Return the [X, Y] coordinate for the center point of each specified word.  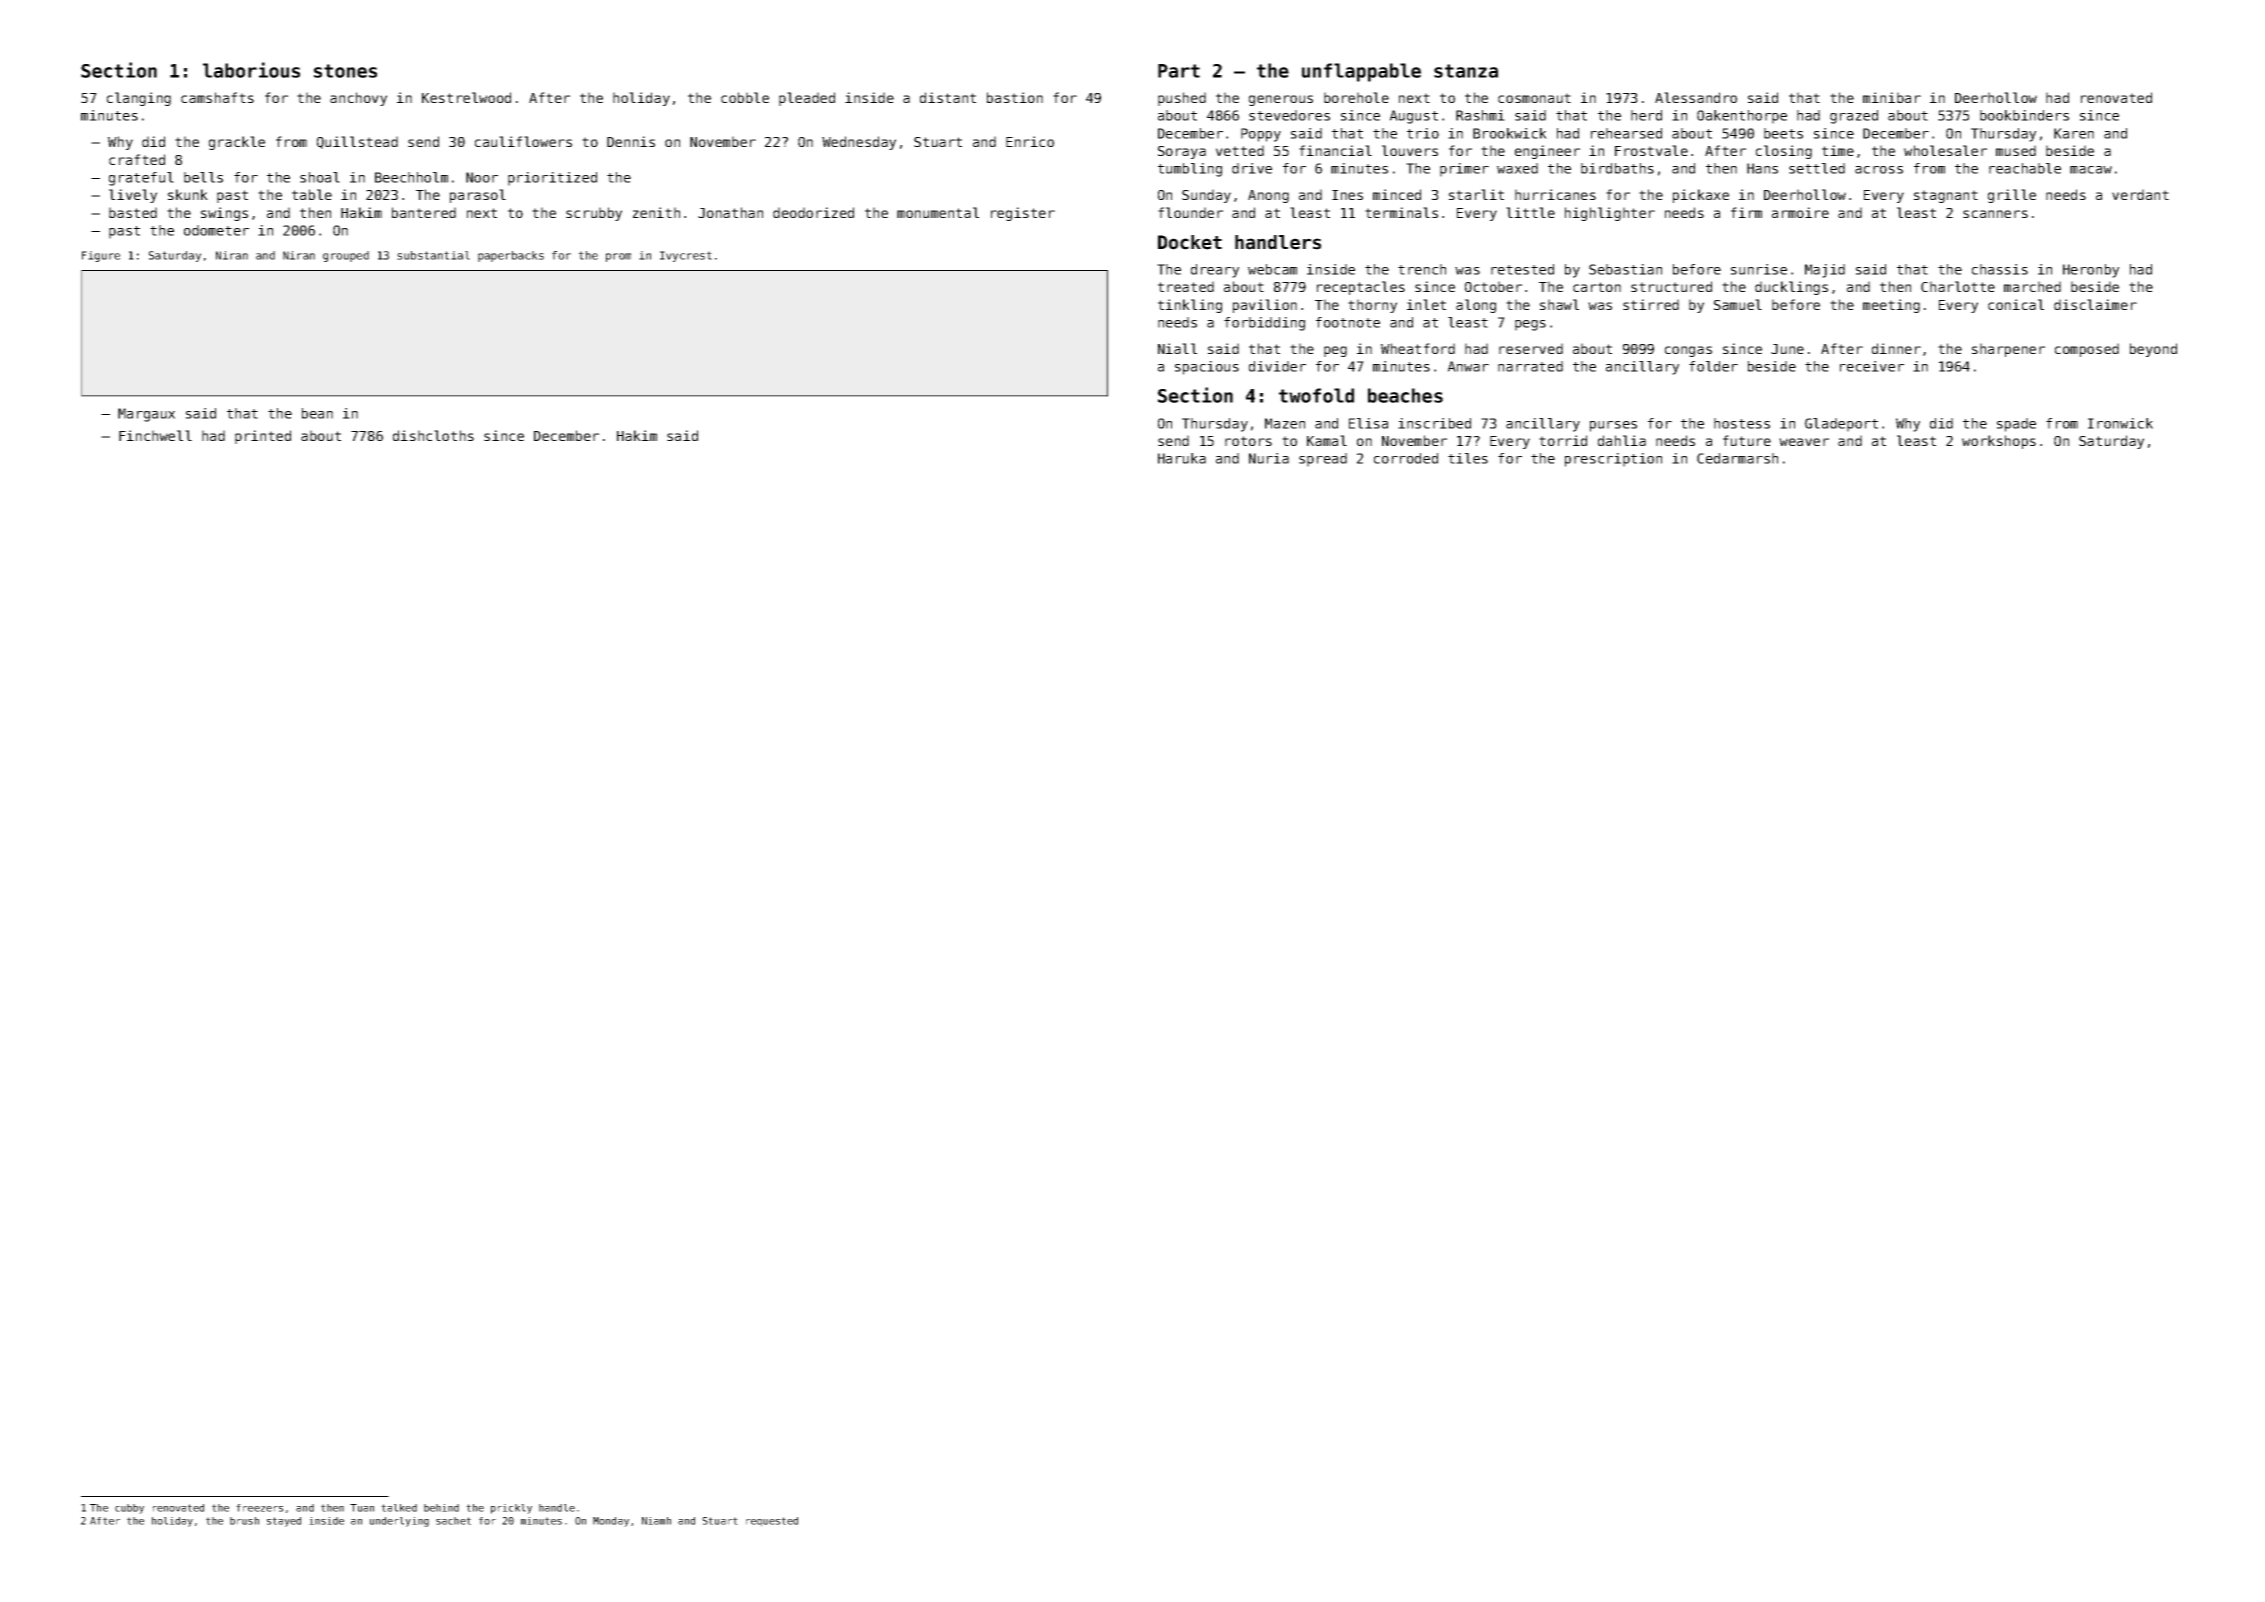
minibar [1892, 97]
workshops [1999, 442]
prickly [511, 1509]
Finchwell [155, 435]
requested [772, 1522]
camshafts [217, 97]
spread [1323, 460]
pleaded [807, 99]
